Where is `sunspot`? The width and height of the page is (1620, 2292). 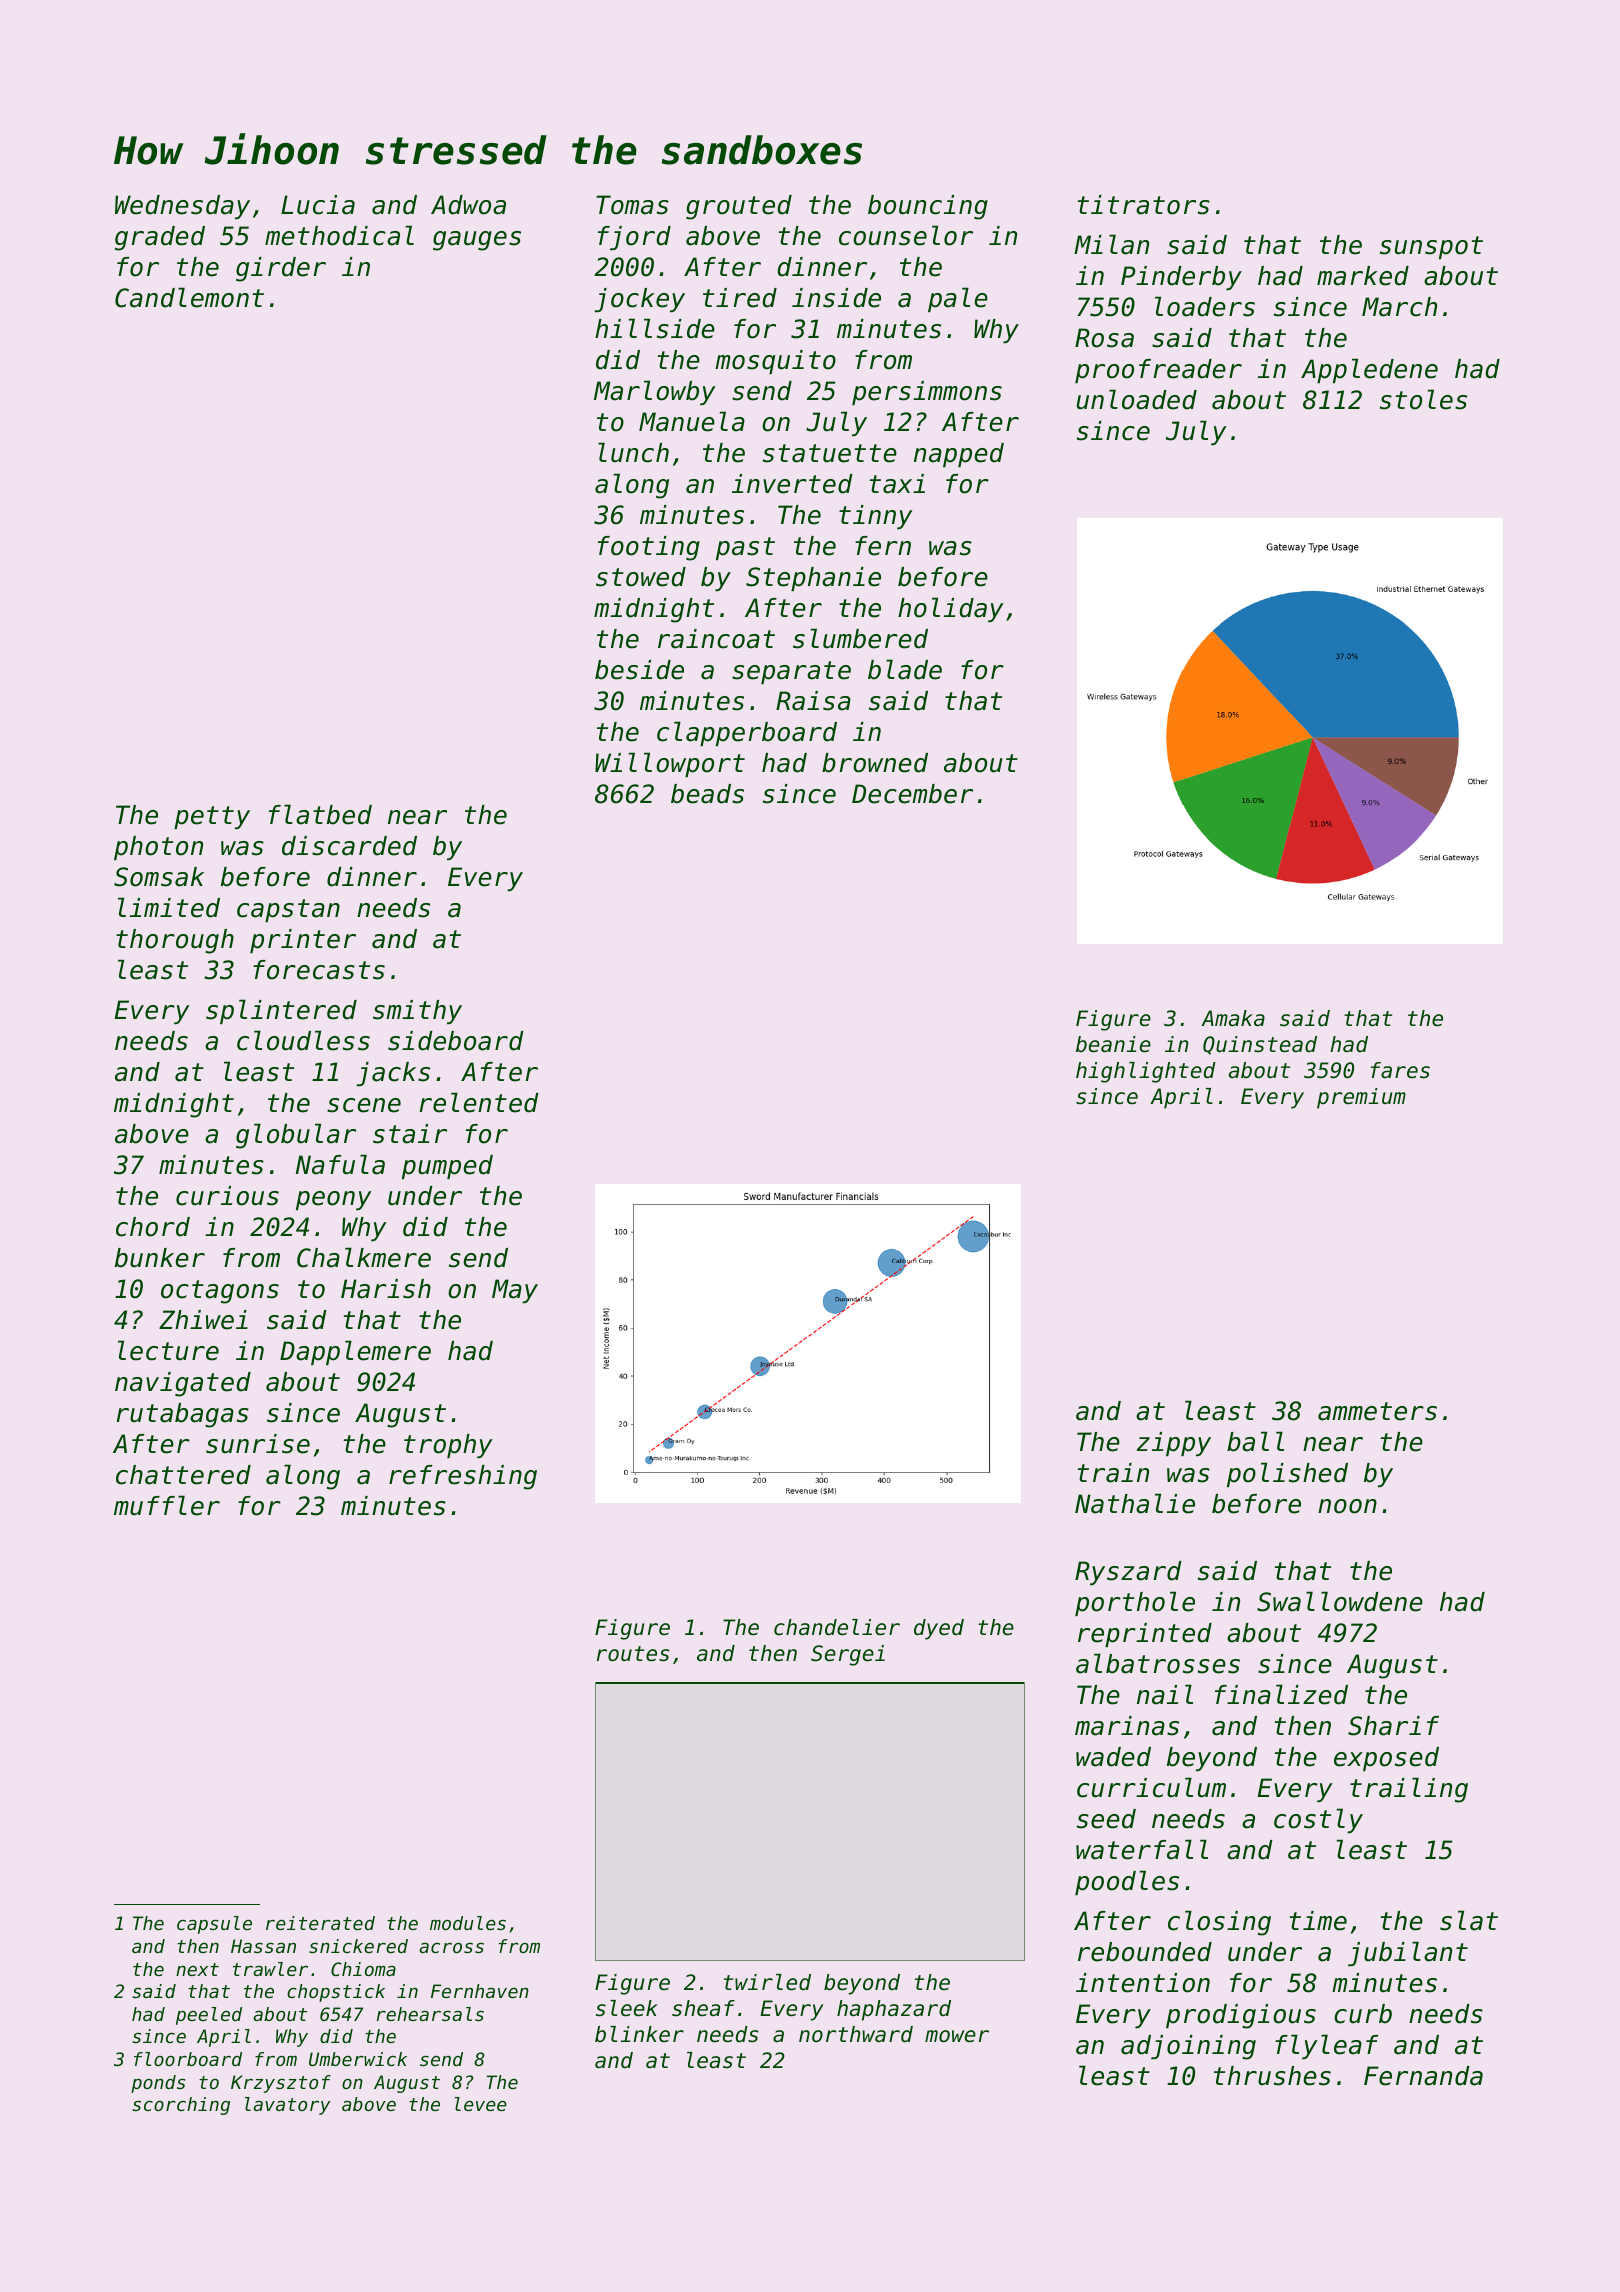 sunspot is located at coordinates (1431, 247).
